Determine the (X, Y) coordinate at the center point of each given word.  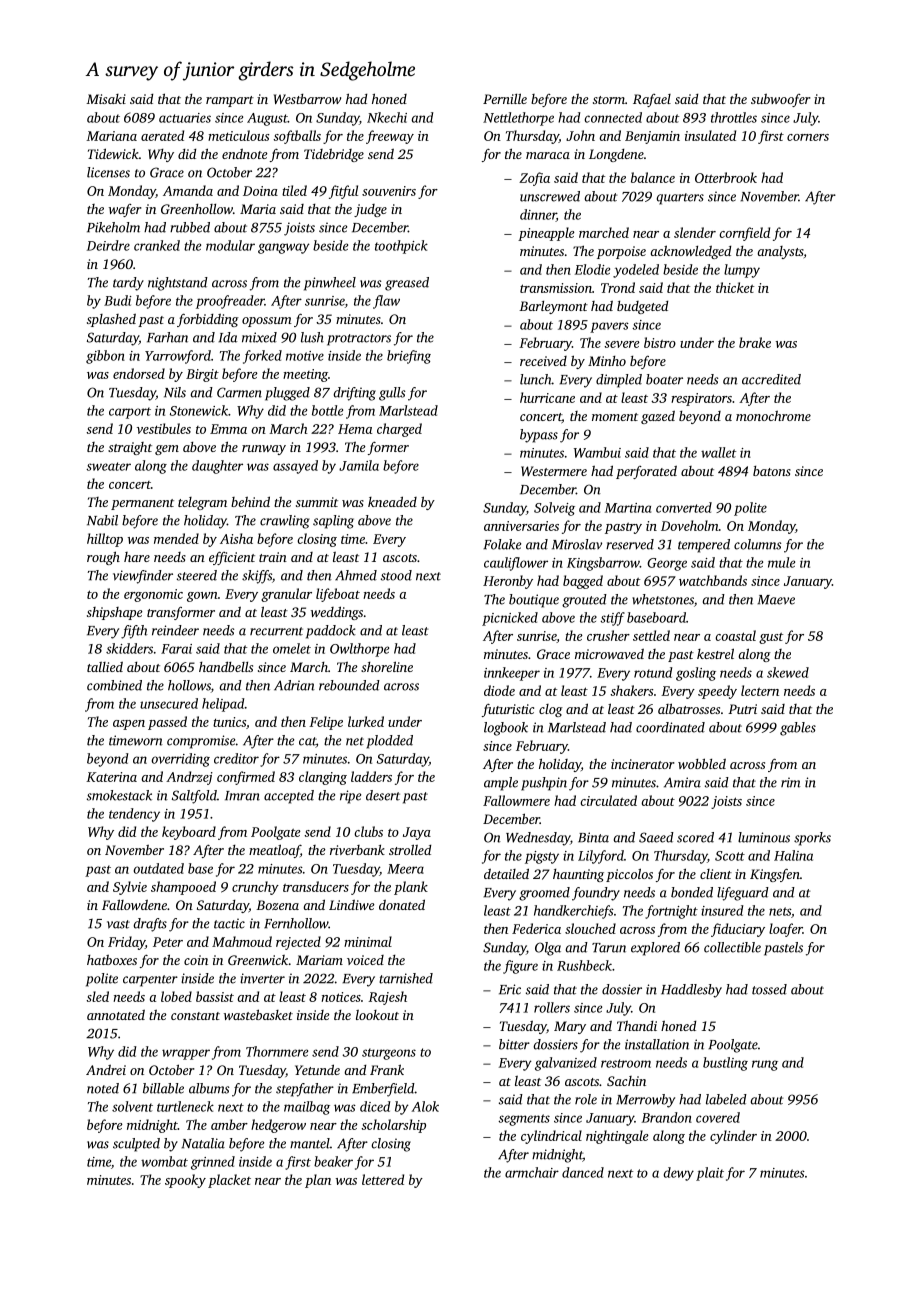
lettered (383, 1179)
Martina (628, 508)
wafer (125, 210)
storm (609, 100)
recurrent (276, 631)
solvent (132, 1106)
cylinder (733, 1137)
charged (399, 430)
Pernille (505, 98)
